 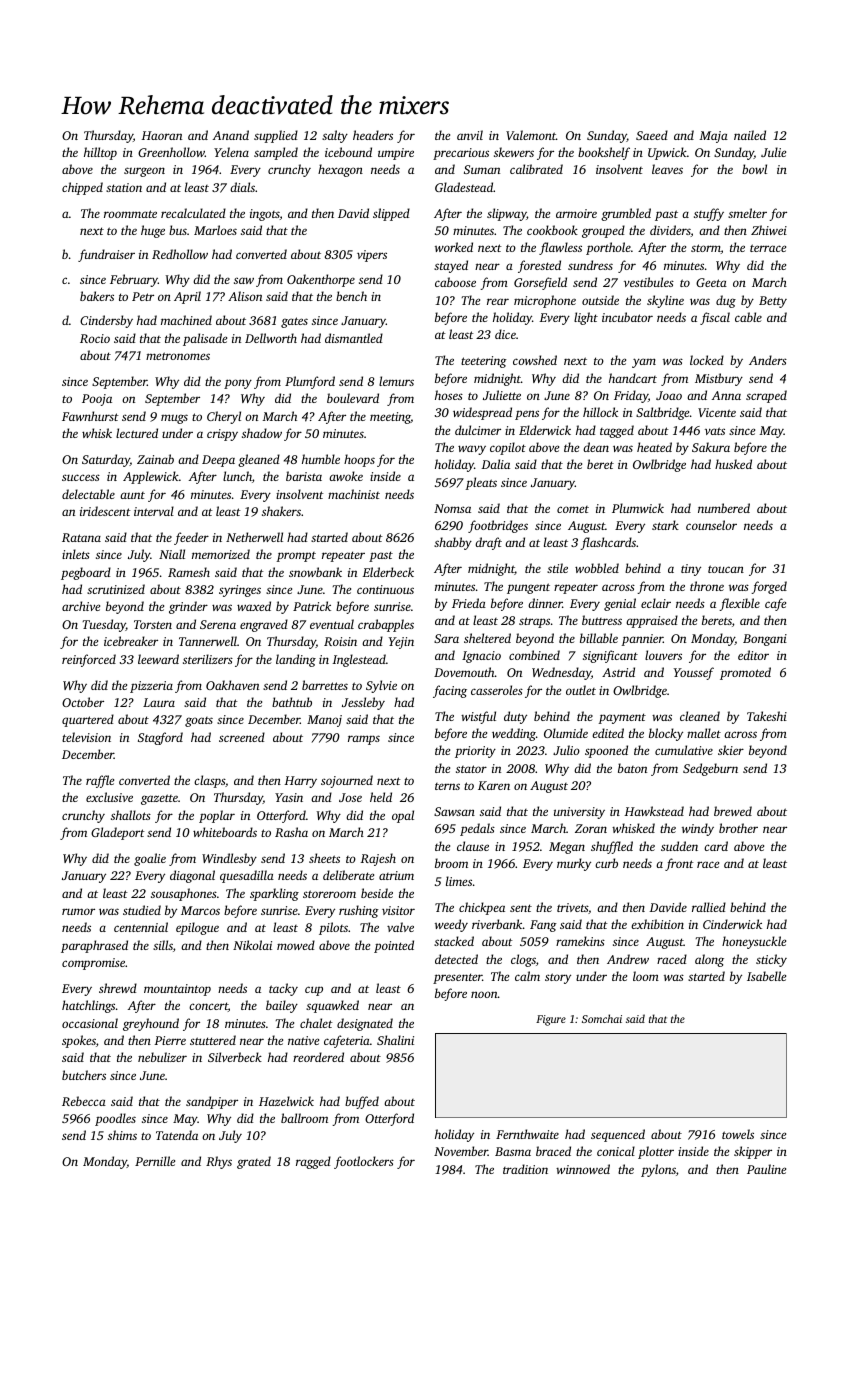 What do you see at coordinates (398, 910) in the image?
I see `visitor` at bounding box center [398, 910].
